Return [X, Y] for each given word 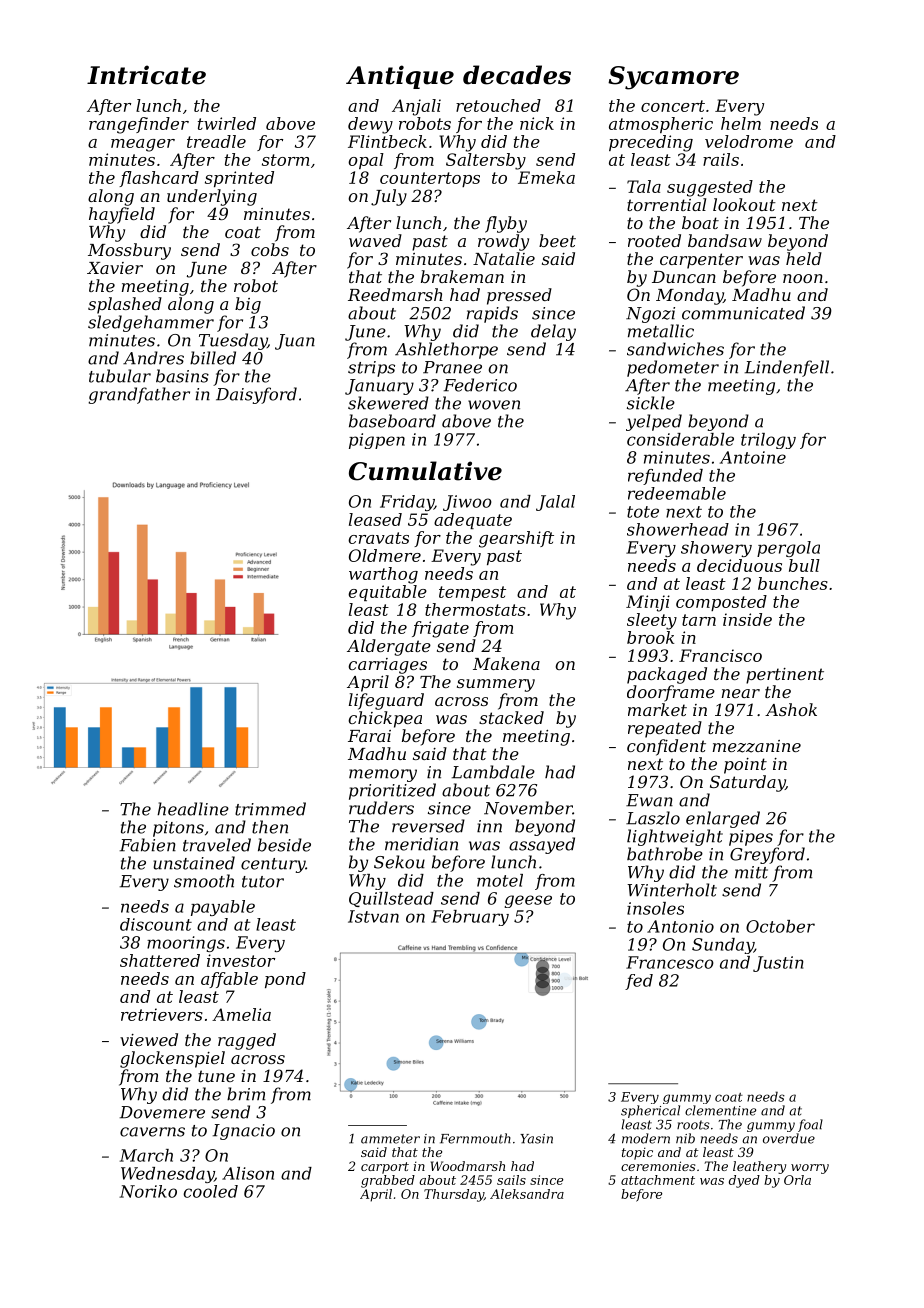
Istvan [373, 916]
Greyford [767, 855]
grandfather [139, 395]
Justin [778, 964]
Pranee [452, 367]
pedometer [673, 368]
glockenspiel [172, 1059]
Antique [400, 77]
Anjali [416, 107]
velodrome [749, 141]
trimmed [270, 809]
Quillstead [391, 899]
